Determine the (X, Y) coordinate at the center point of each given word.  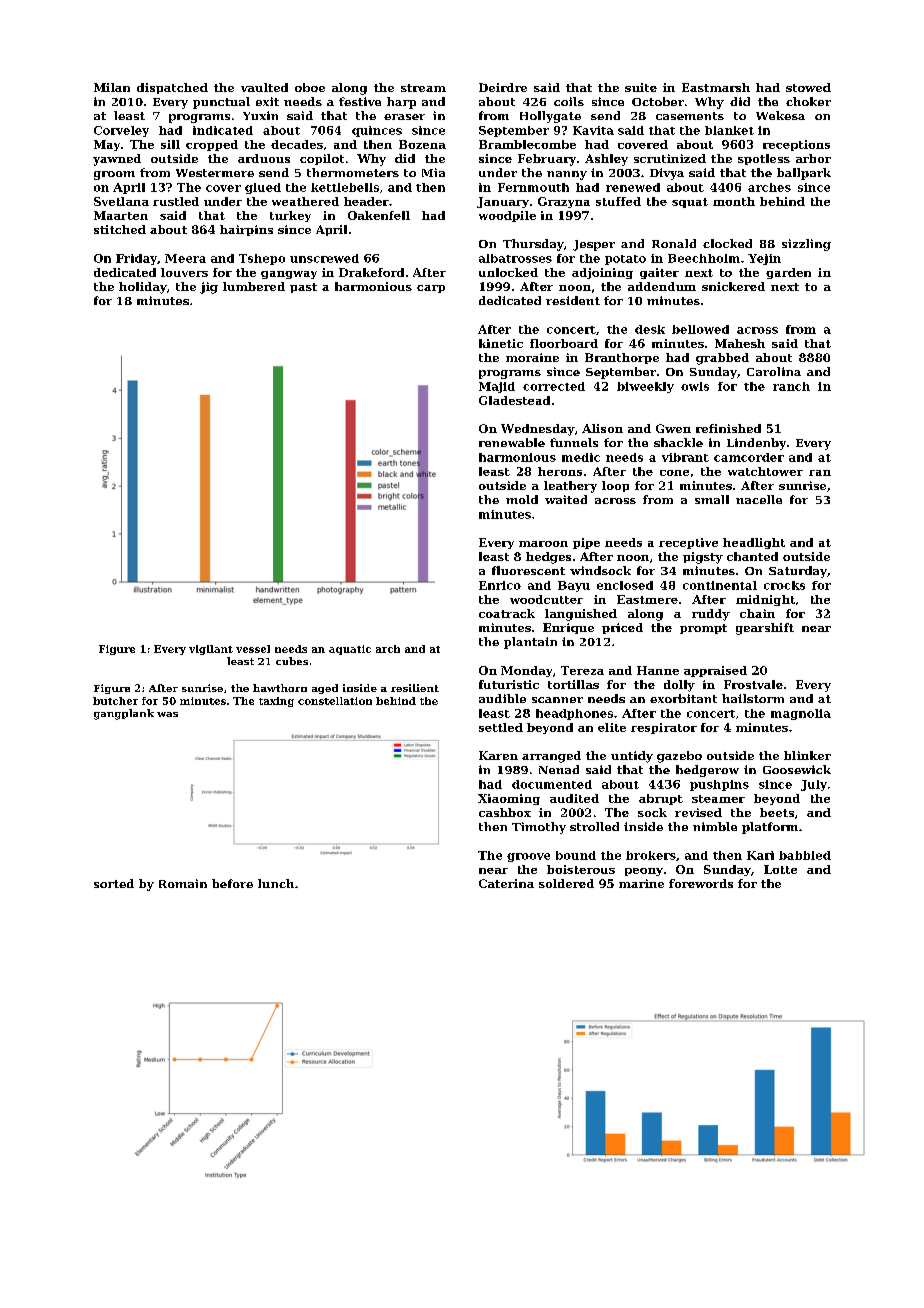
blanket (729, 130)
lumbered (254, 286)
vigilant (211, 650)
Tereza (582, 670)
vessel (253, 649)
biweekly (645, 387)
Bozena (422, 144)
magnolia (801, 714)
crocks (784, 585)
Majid (497, 387)
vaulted (264, 87)
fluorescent (528, 570)
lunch (276, 883)
